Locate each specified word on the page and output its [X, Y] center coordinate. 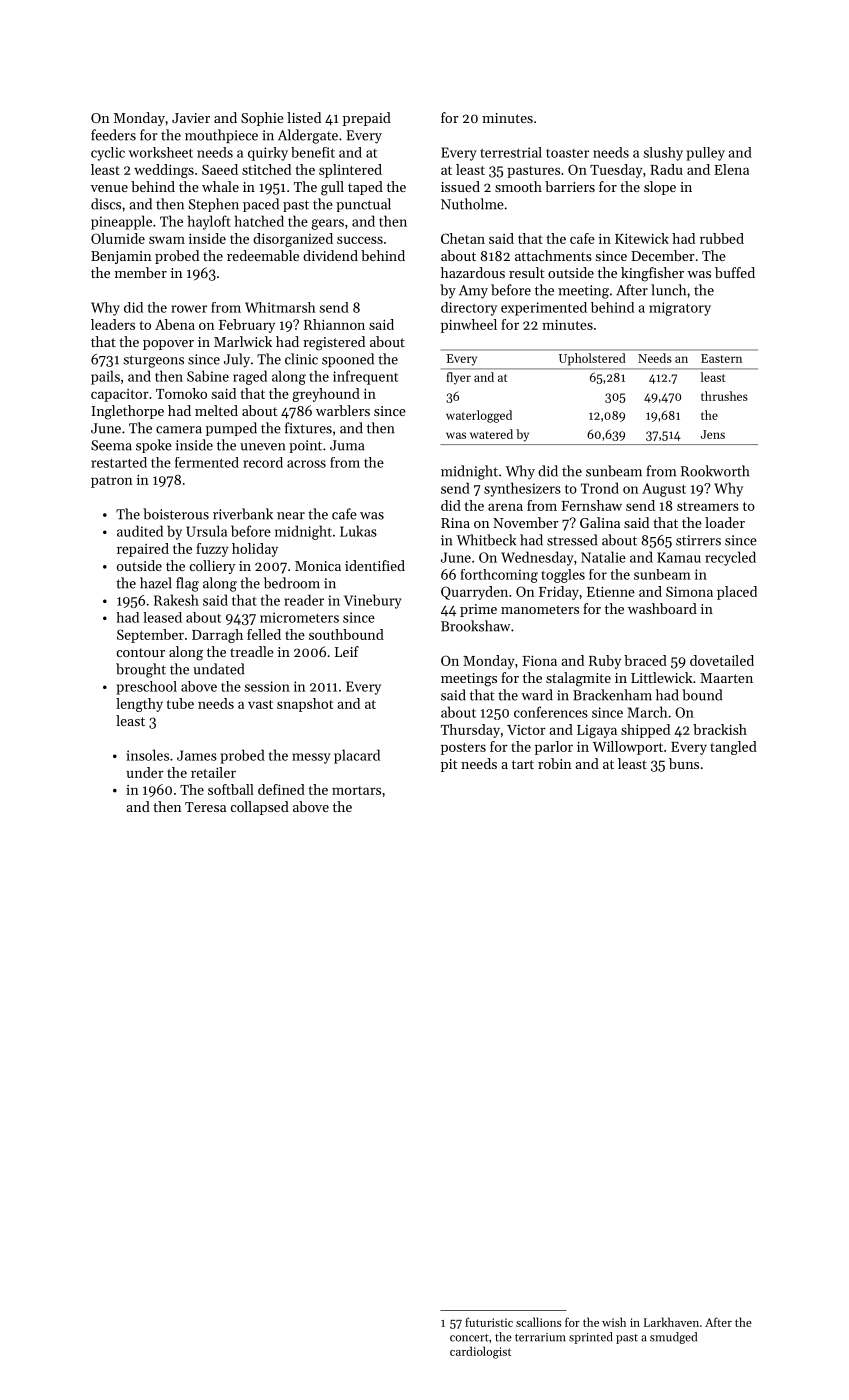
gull [332, 188]
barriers [570, 186]
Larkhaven [671, 1322]
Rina [455, 523]
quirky [268, 154]
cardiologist [480, 1352]
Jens [713, 434]
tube [180, 703]
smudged [673, 1338]
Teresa [205, 807]
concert [469, 1338]
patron [111, 482]
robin [554, 763]
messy [311, 758]
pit [449, 765]
